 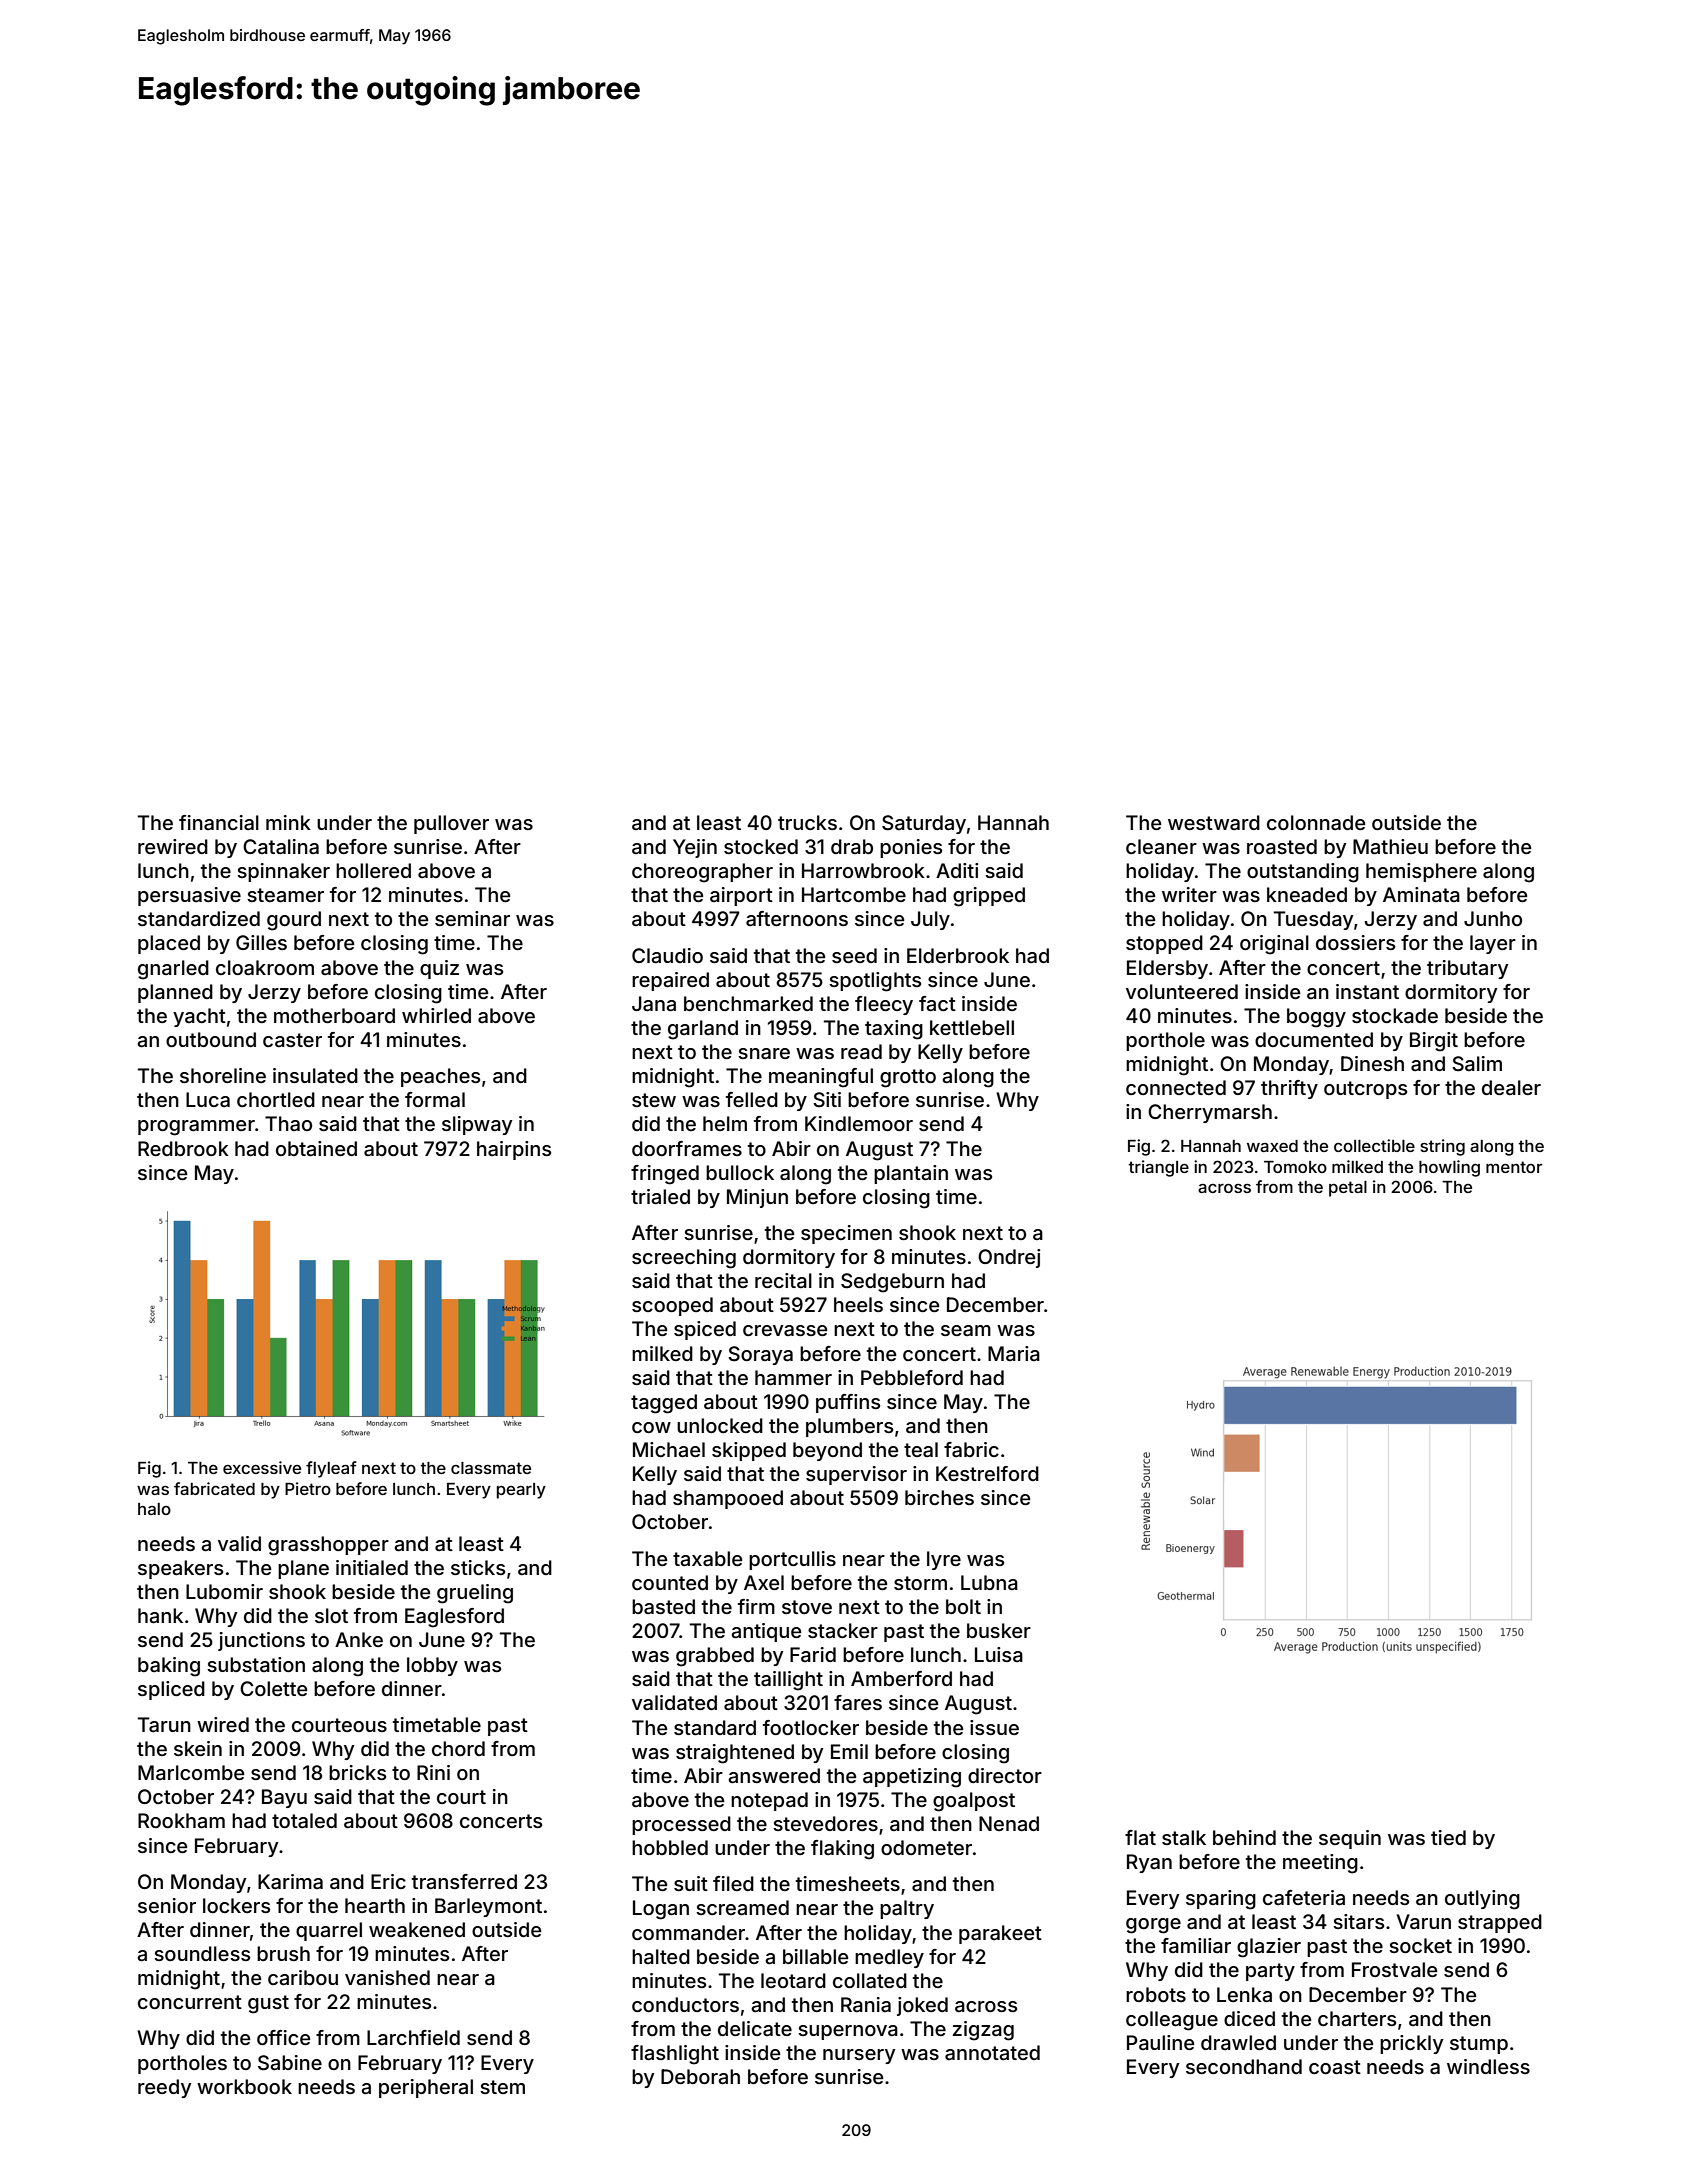 What do you see at coordinates (859, 2056) in the page?
I see `nursery` at bounding box center [859, 2056].
